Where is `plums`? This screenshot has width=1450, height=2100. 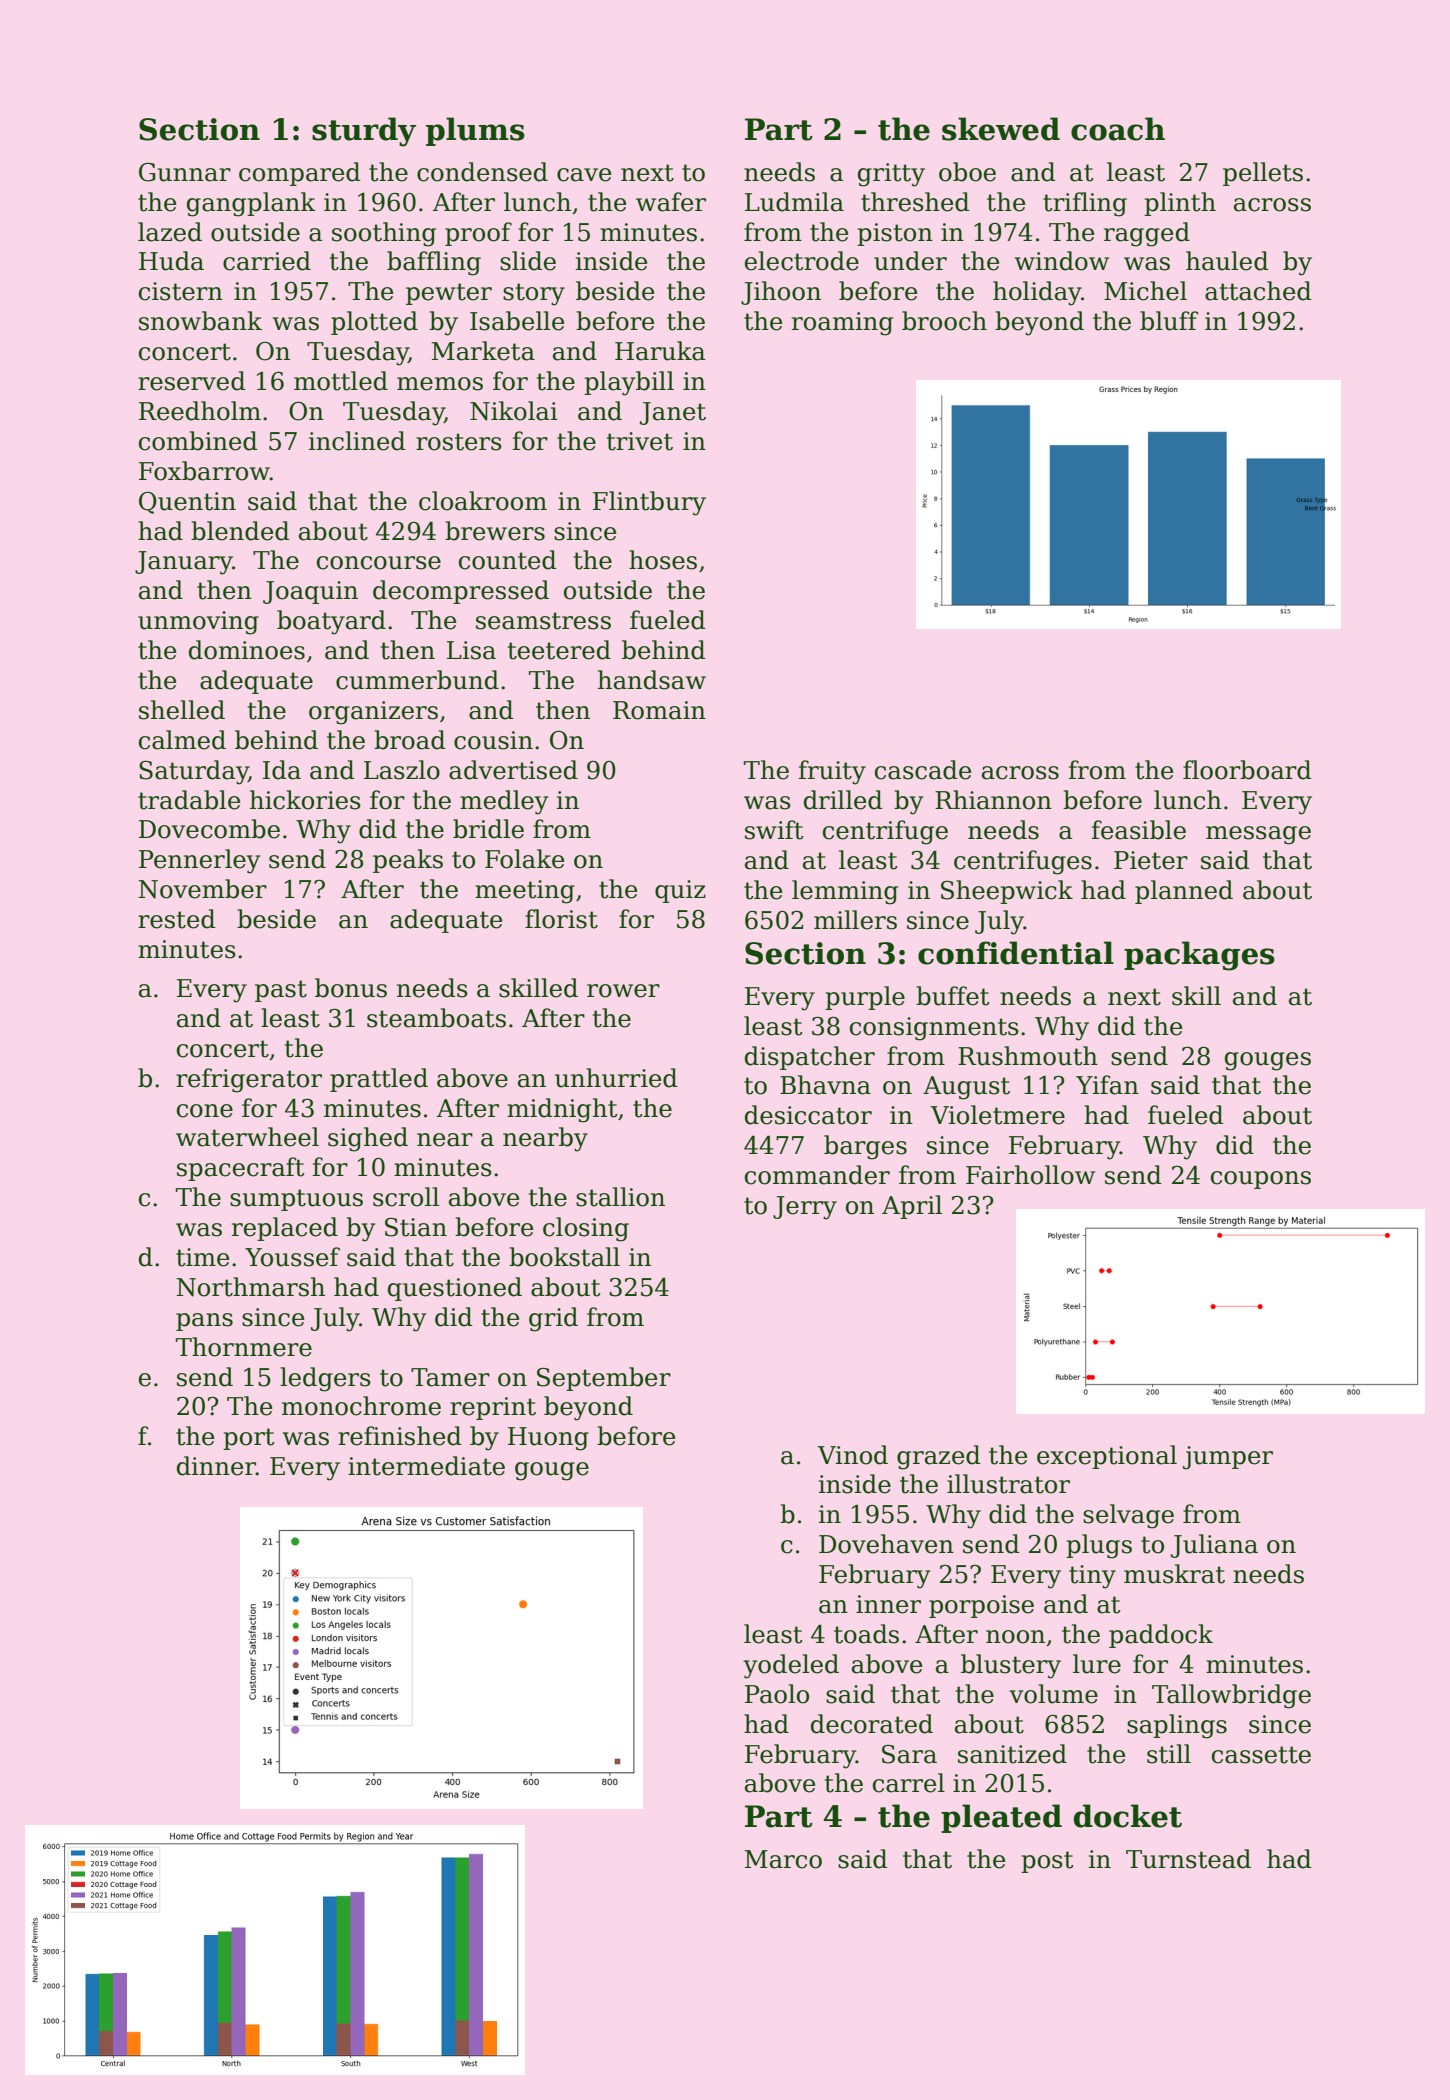 plums is located at coordinates (475, 131).
